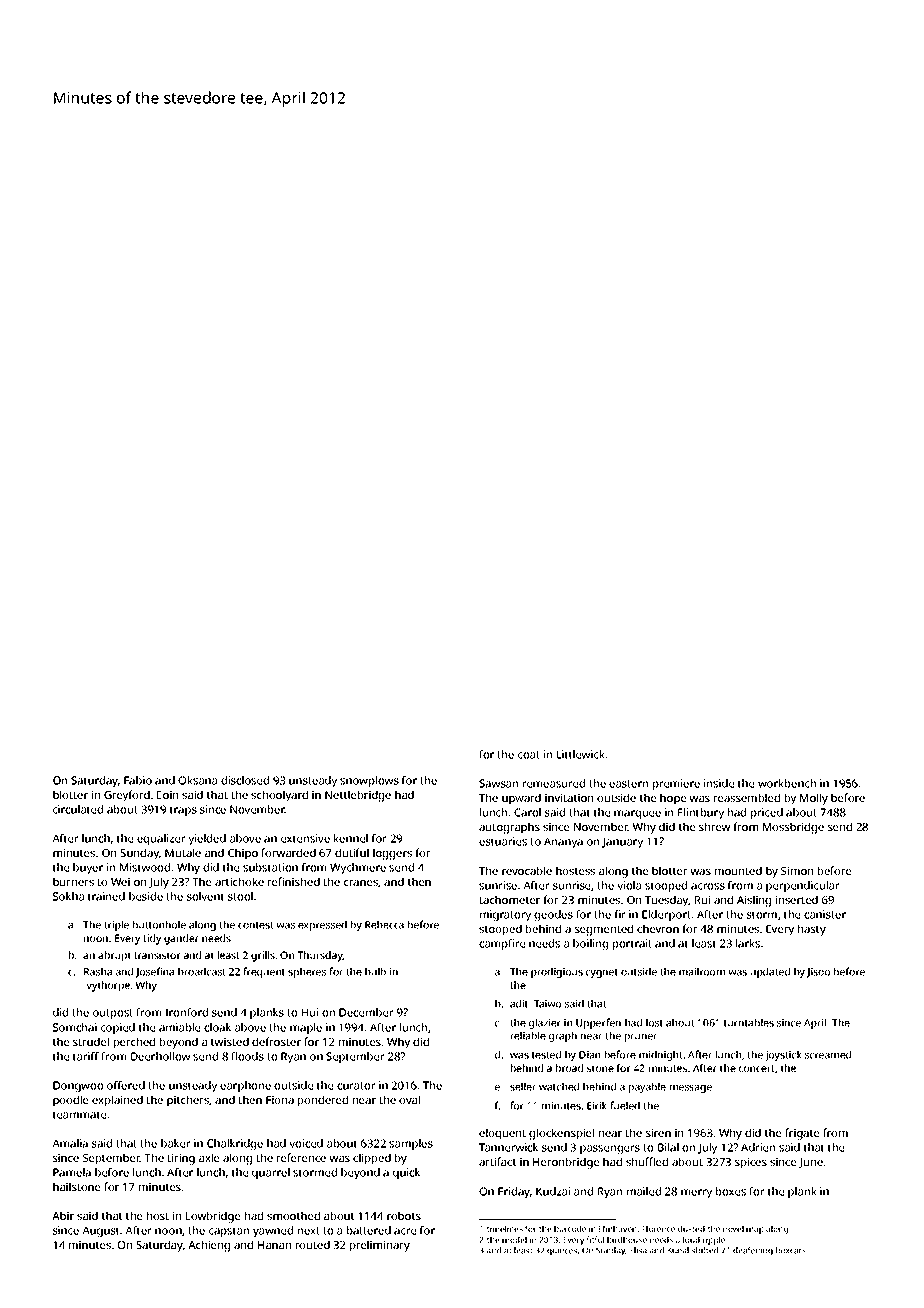 The width and height of the screenshot is (924, 1308). I want to click on campfire, so click(502, 944).
